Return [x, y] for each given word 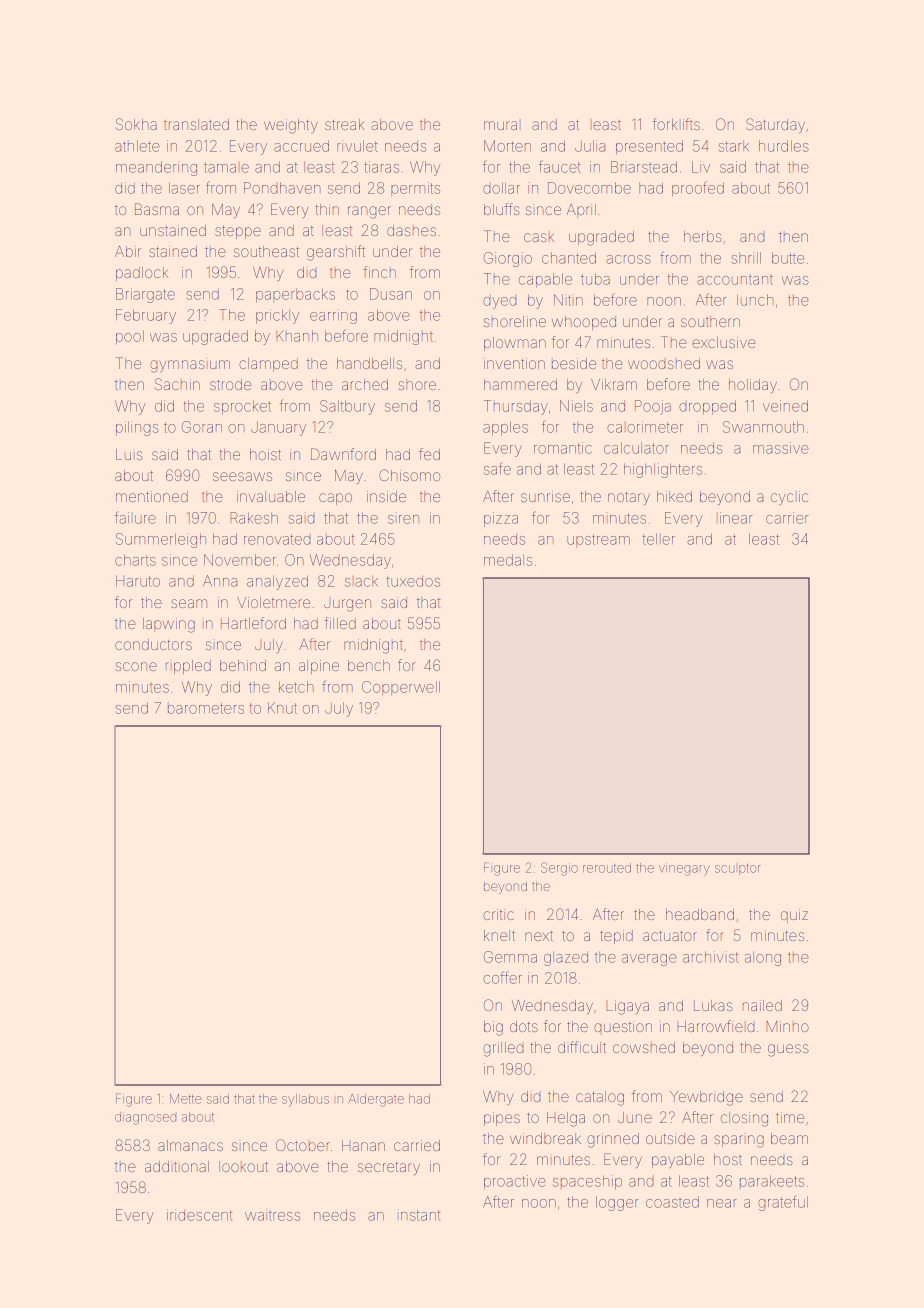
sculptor [738, 869]
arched [365, 384]
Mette [186, 1099]
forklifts [676, 124]
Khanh [297, 336]
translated [196, 124]
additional [177, 1166]
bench [369, 665]
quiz [794, 916]
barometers [206, 708]
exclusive [723, 342]
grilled [503, 1049]
